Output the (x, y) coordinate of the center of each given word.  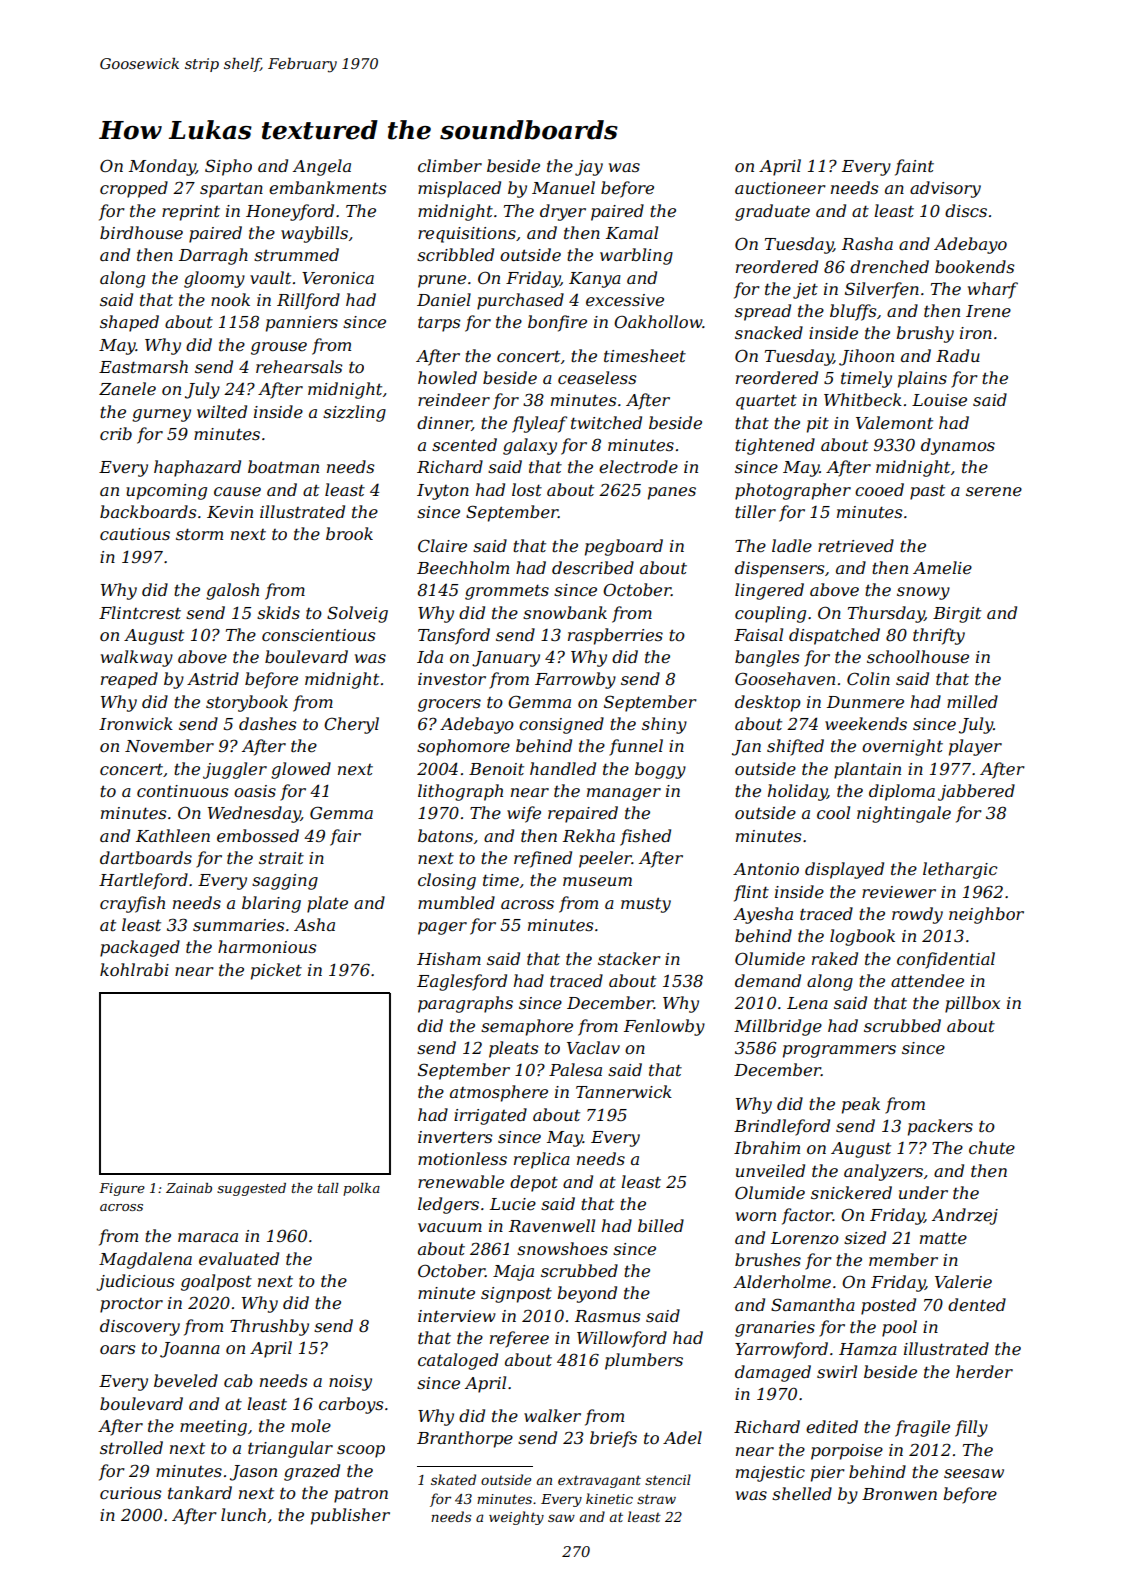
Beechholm (463, 567)
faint (914, 167)
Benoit (496, 769)
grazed (312, 1472)
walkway (137, 658)
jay (589, 168)
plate (327, 904)
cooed (879, 489)
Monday (162, 167)
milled (972, 701)
